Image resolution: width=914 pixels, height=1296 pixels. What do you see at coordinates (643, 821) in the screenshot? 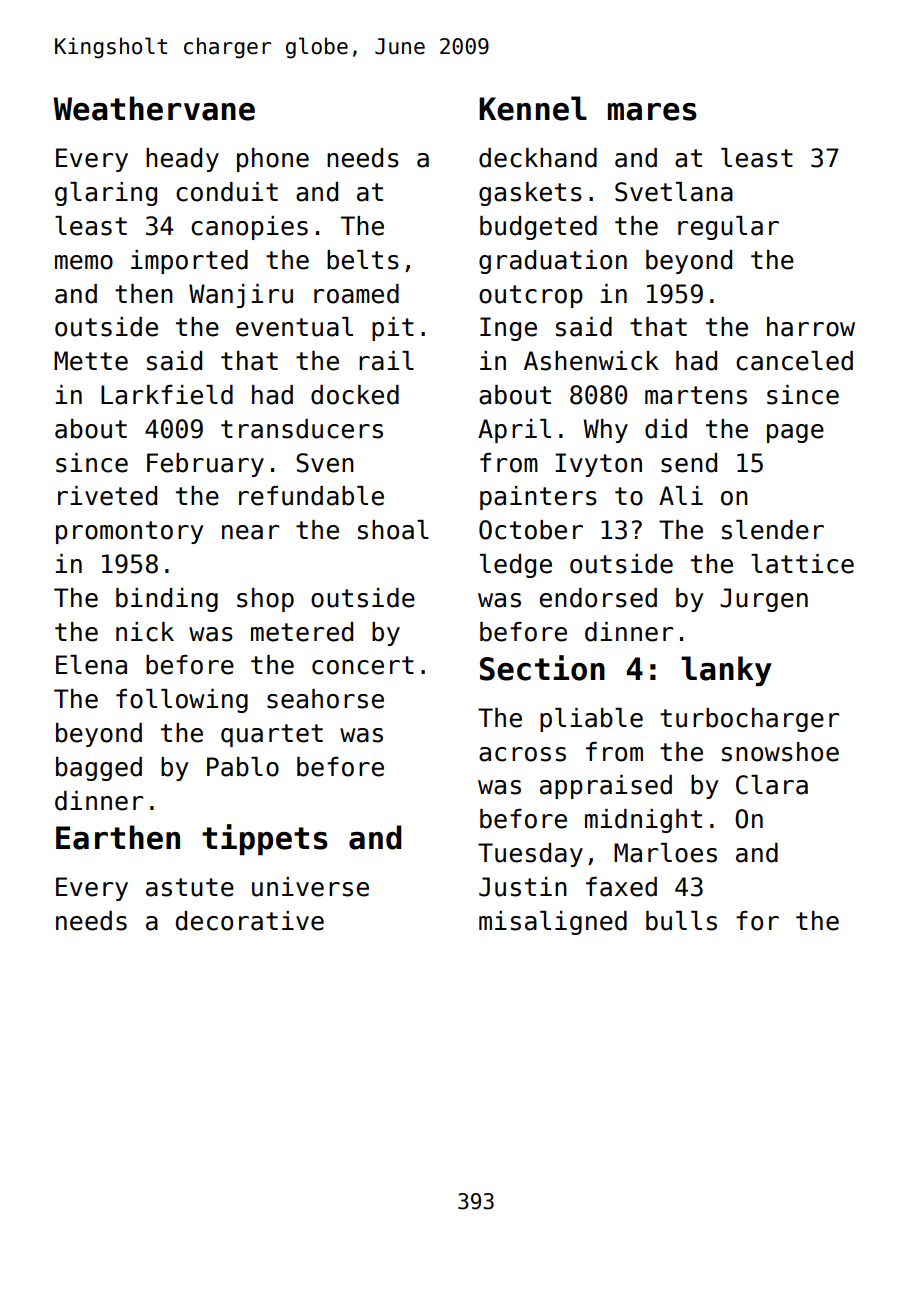
I see `midnight` at bounding box center [643, 821].
